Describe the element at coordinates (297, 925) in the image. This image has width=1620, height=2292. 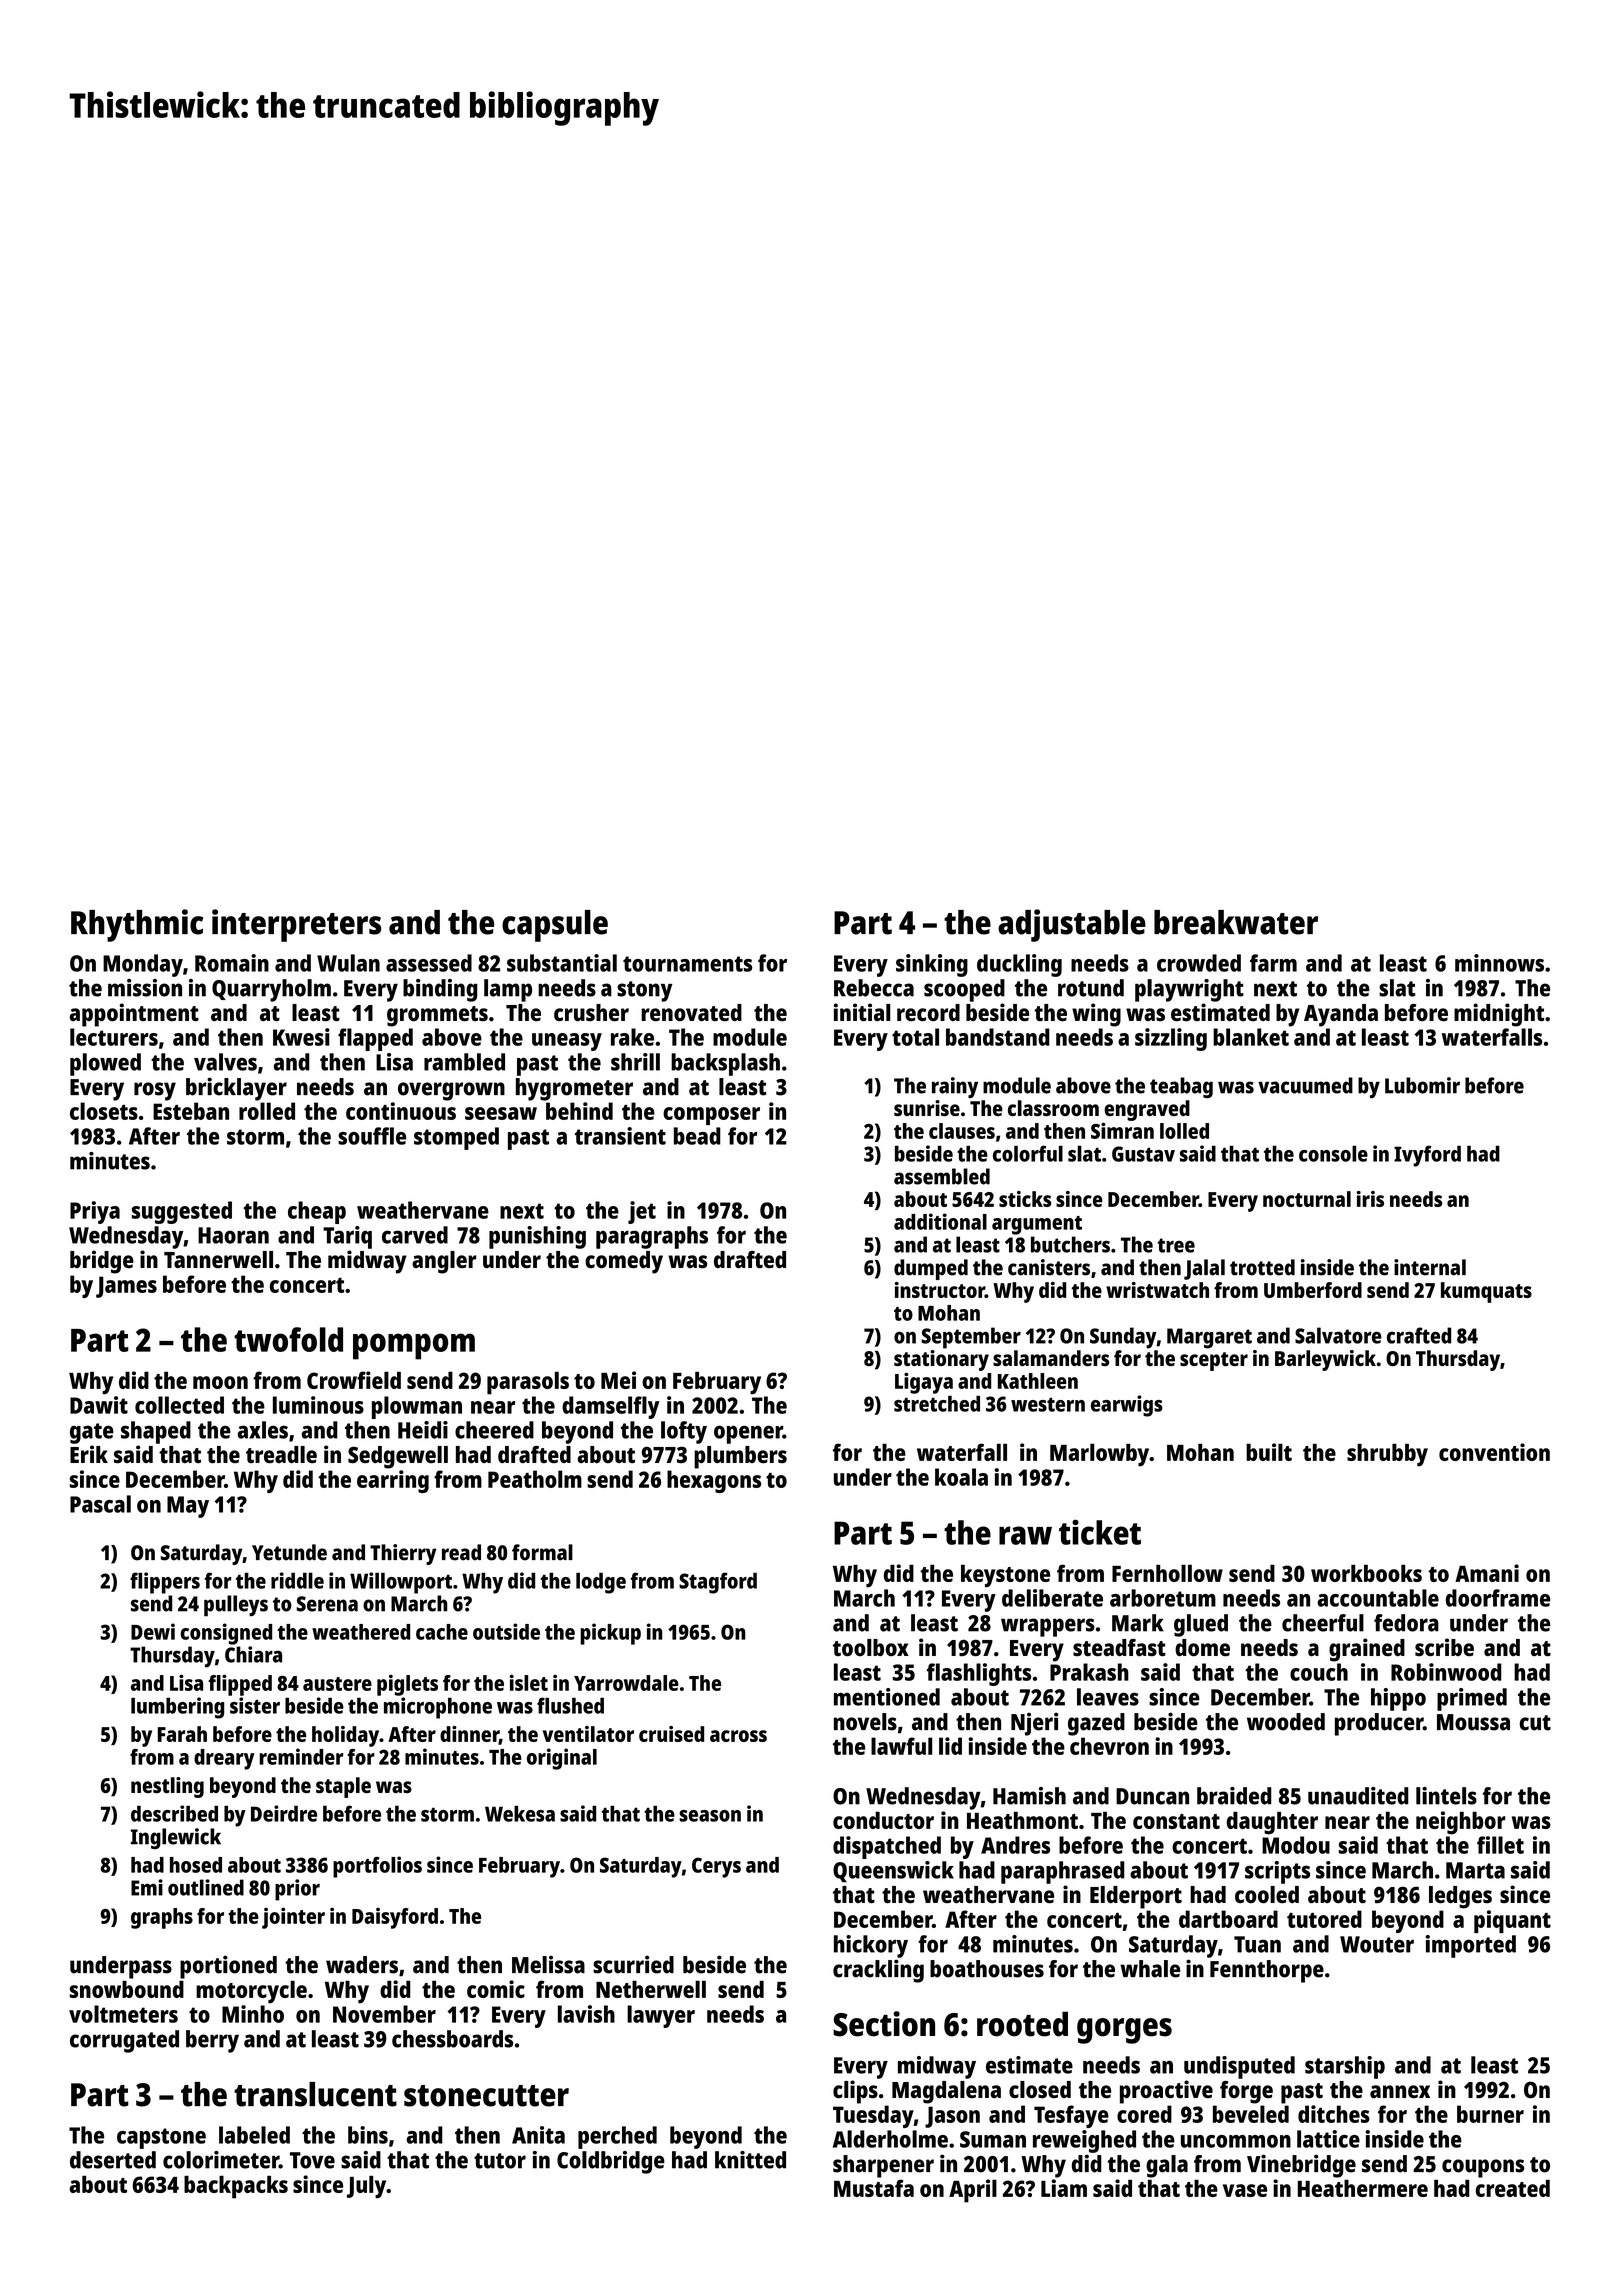
I see `interpreters` at that location.
